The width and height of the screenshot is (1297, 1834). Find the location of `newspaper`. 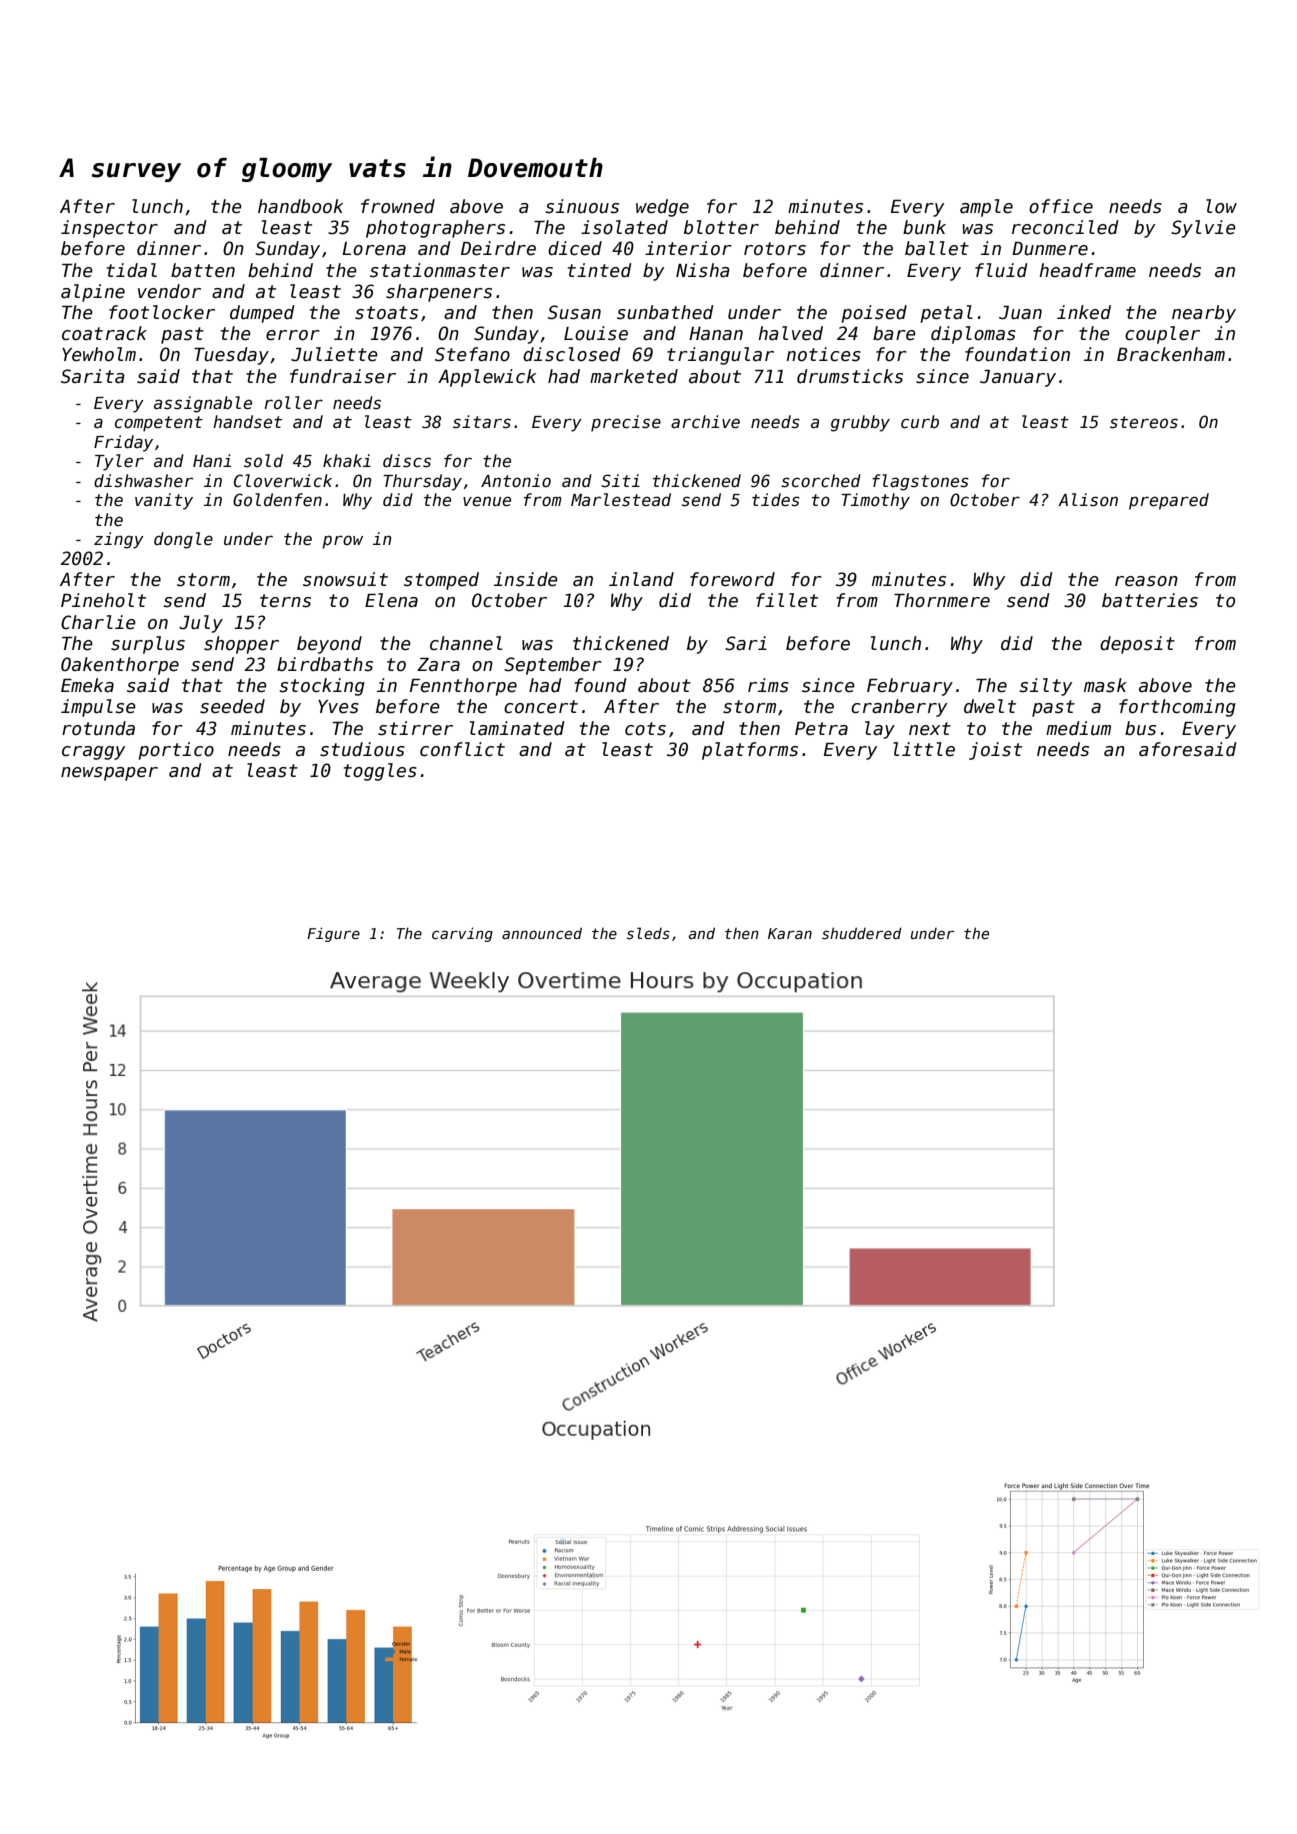

newspaper is located at coordinates (109, 774).
